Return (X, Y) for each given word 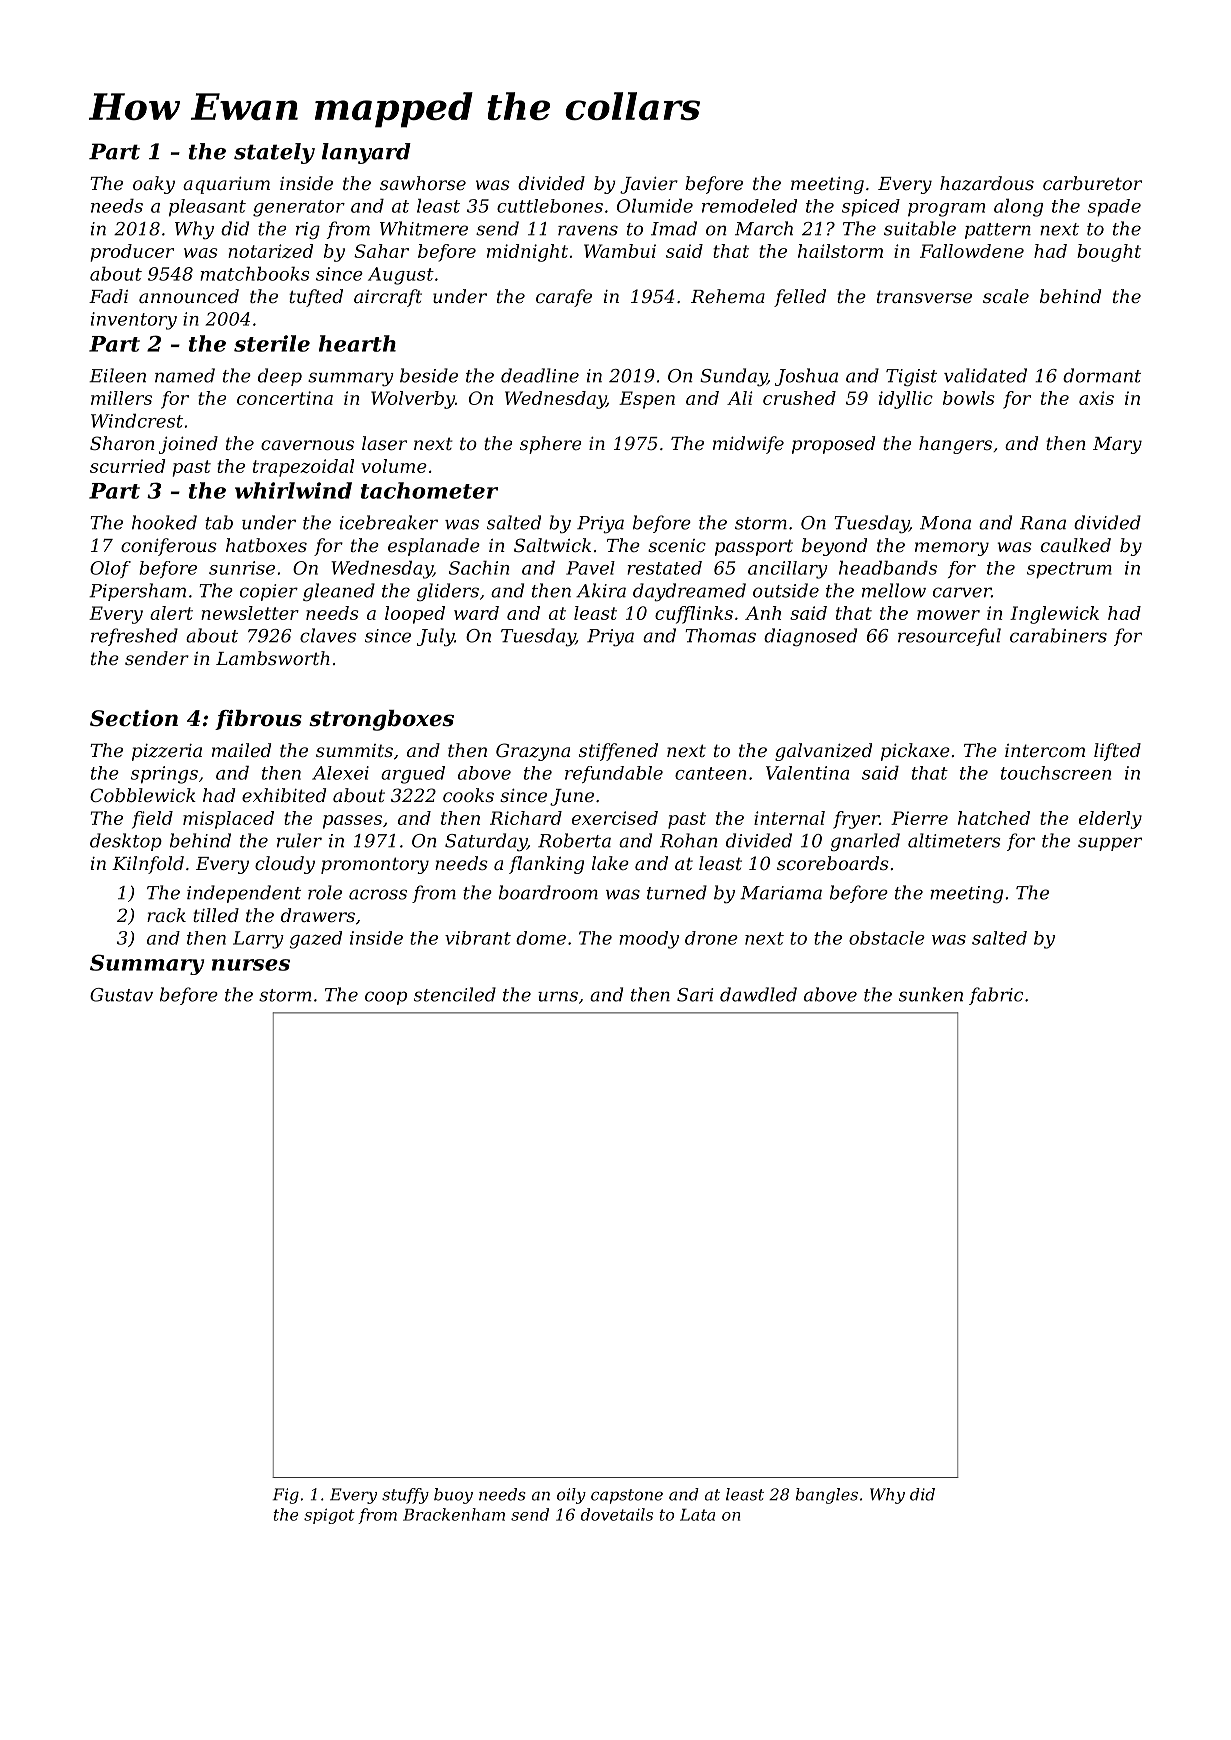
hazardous (987, 183)
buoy (453, 1496)
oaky (154, 185)
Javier (649, 185)
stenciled (455, 994)
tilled (216, 915)
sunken (931, 994)
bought (1109, 253)
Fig (286, 1496)
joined (188, 445)
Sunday (733, 377)
